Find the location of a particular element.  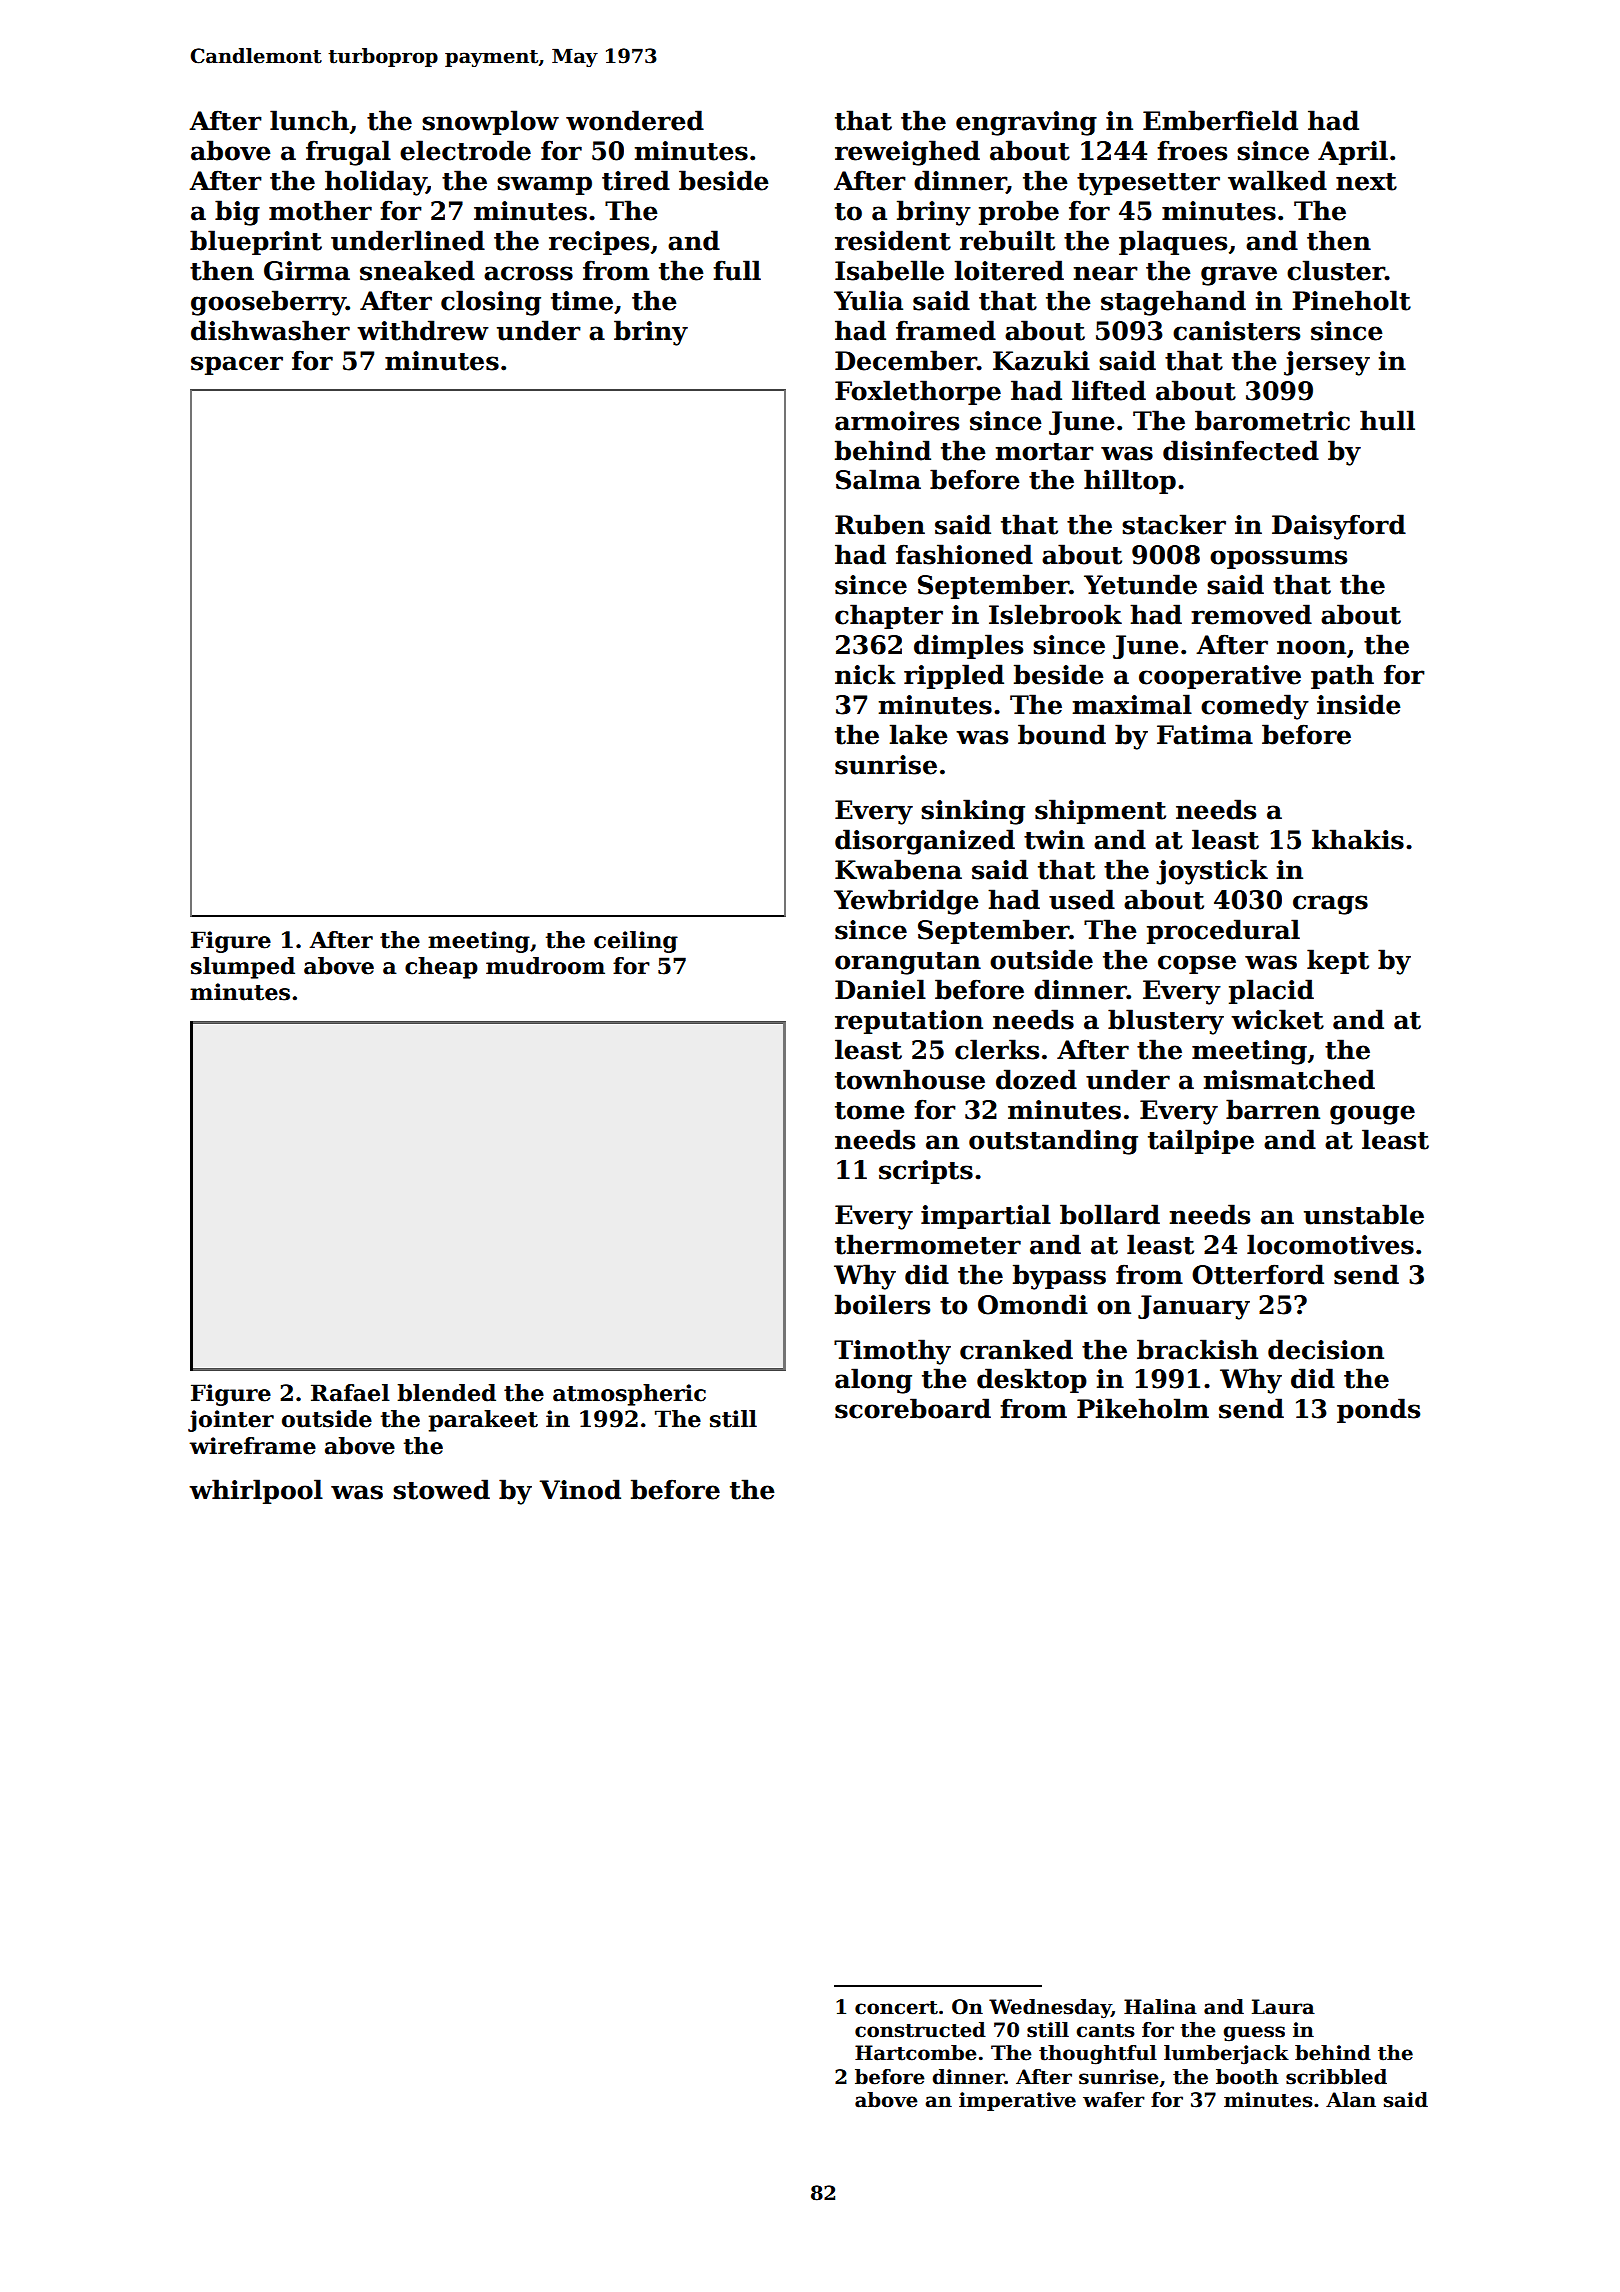

blustery is located at coordinates (1166, 1022).
